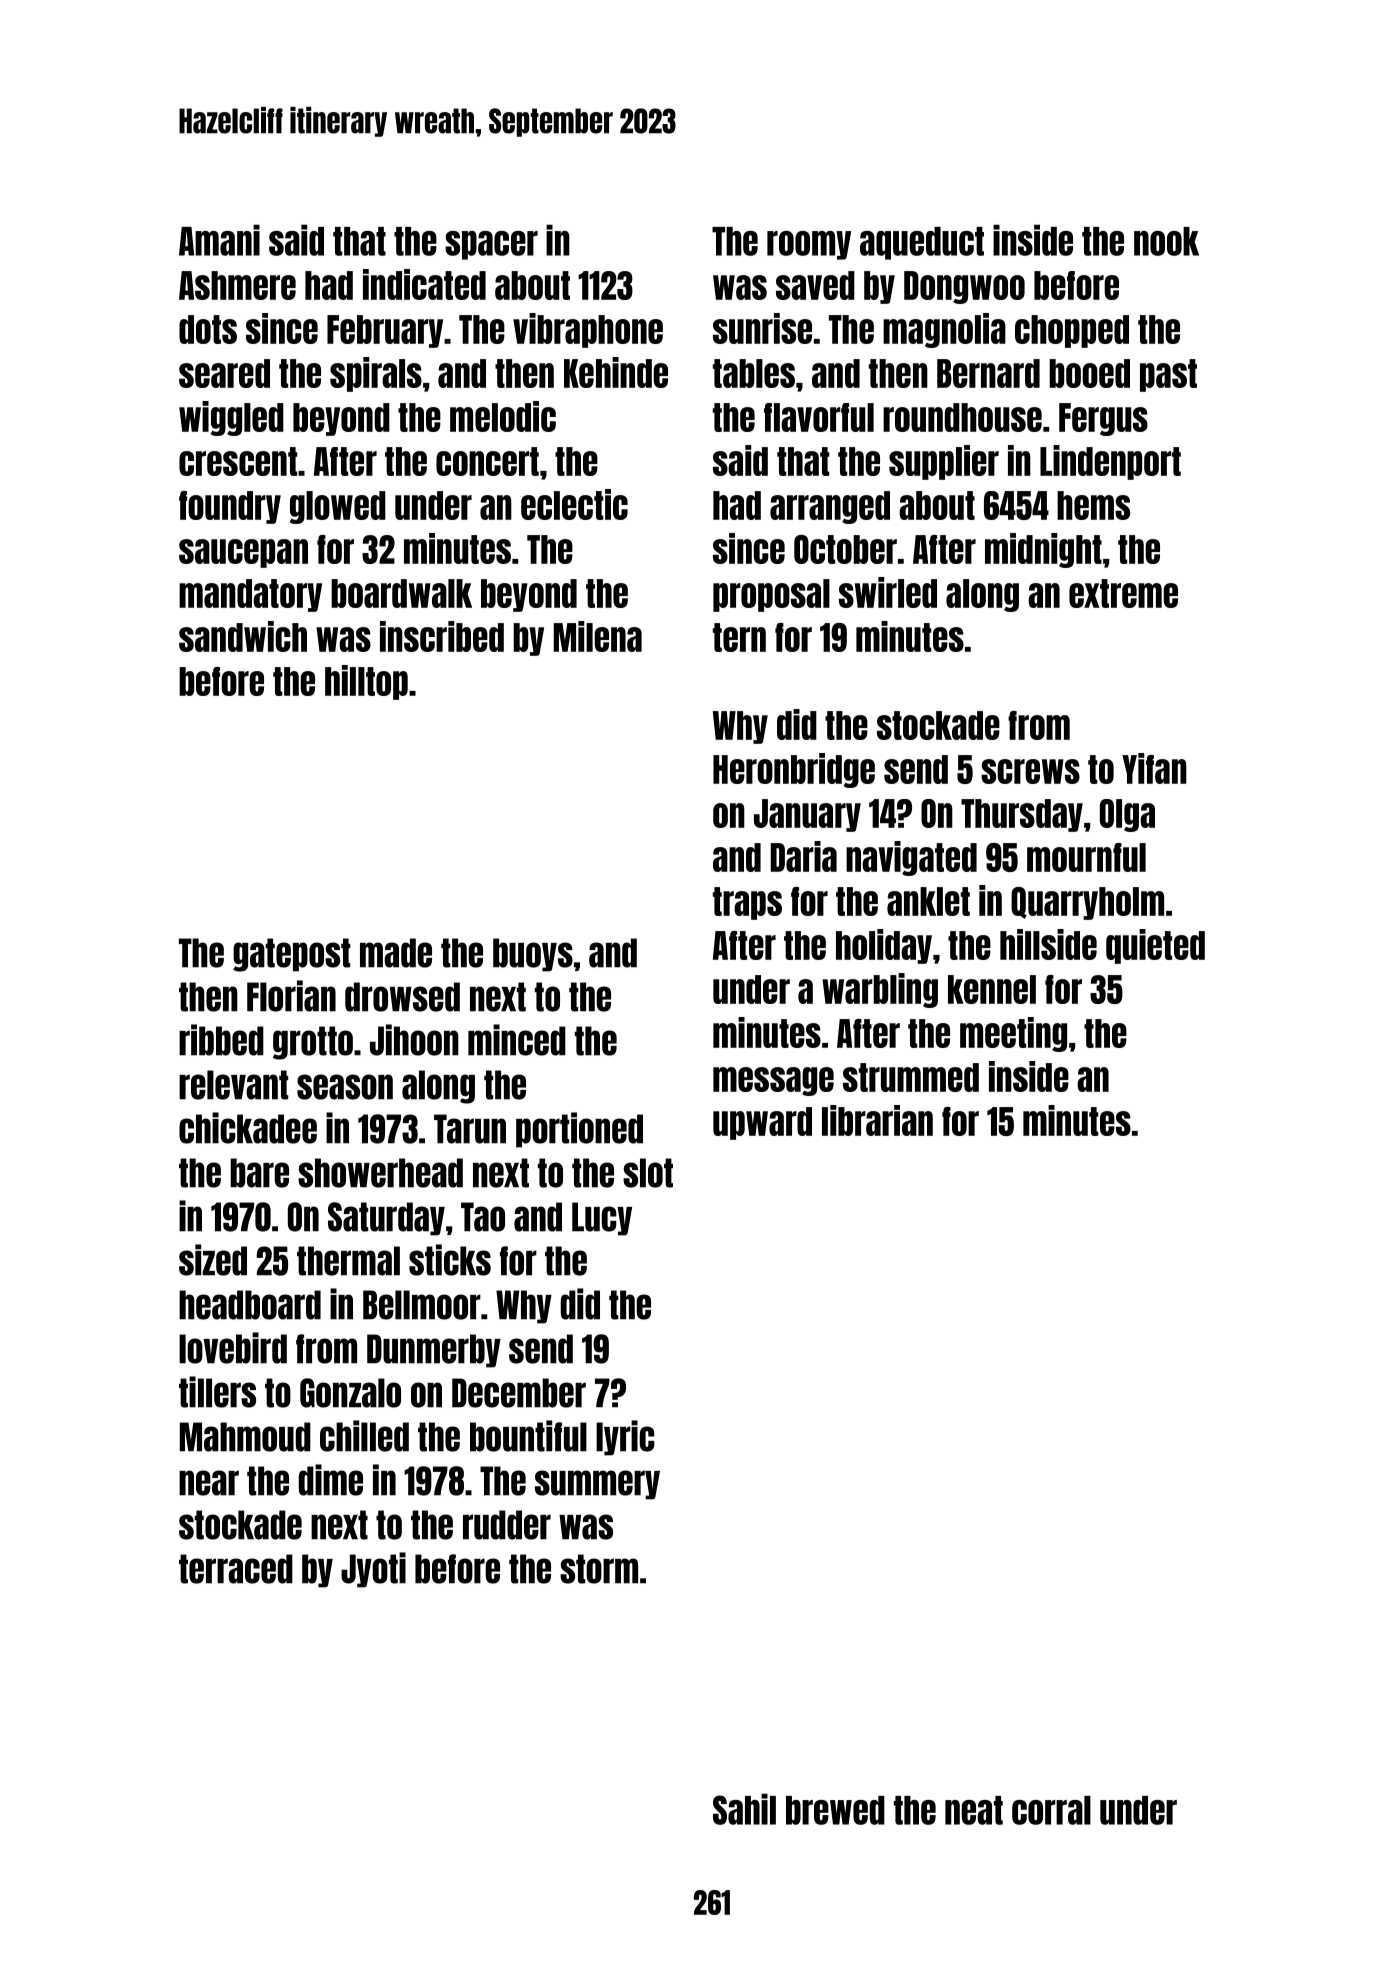 The width and height of the screenshot is (1386, 1969). Describe the element at coordinates (1051, 1810) in the screenshot. I see `corral` at that location.
